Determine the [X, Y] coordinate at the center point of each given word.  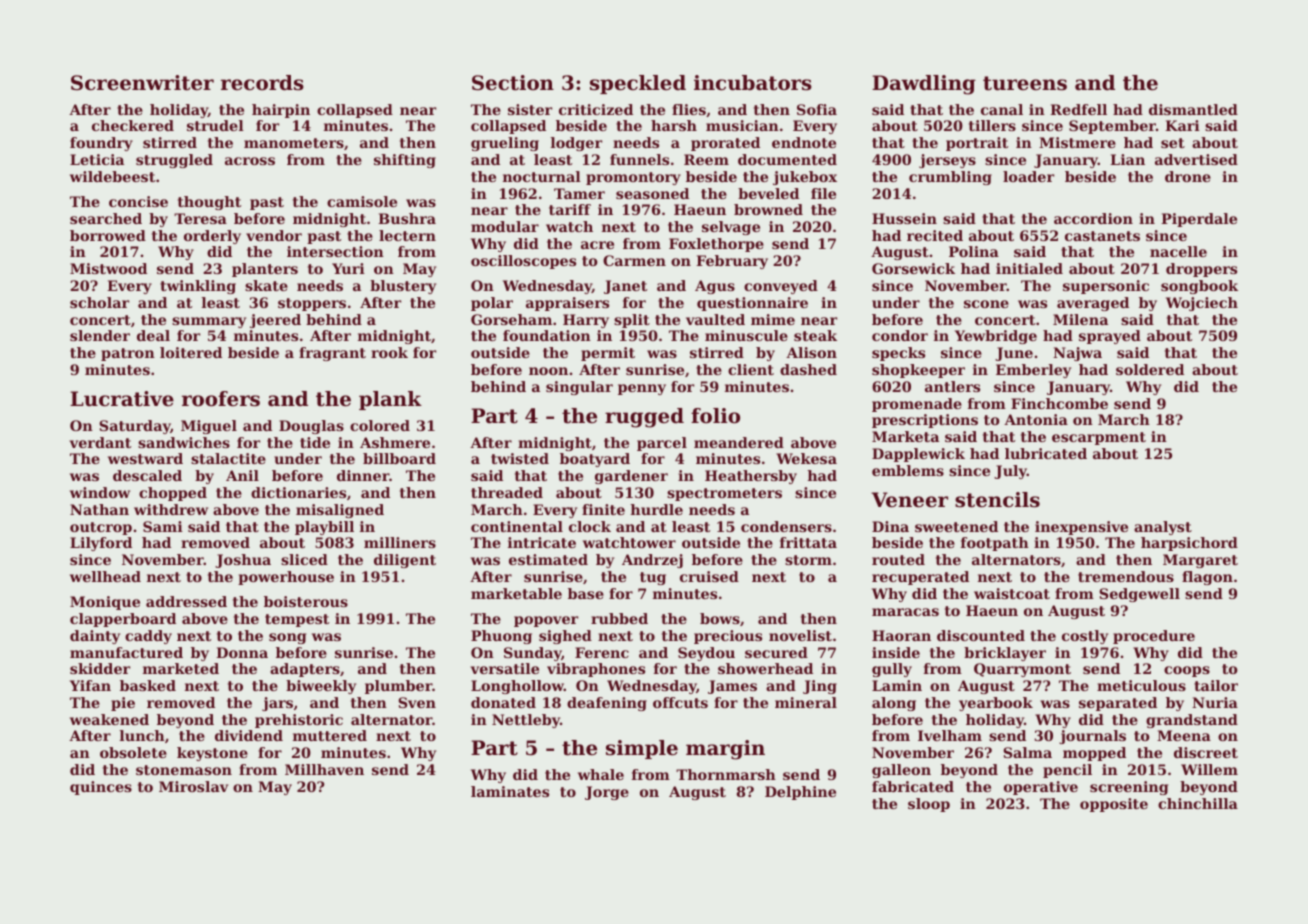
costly [1085, 637]
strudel [215, 125]
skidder [100, 668]
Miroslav [193, 786]
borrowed [108, 235]
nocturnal [542, 176]
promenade [917, 405]
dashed [808, 369]
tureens [1025, 83]
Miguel [209, 427]
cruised [709, 576]
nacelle [1178, 251]
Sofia [817, 109]
